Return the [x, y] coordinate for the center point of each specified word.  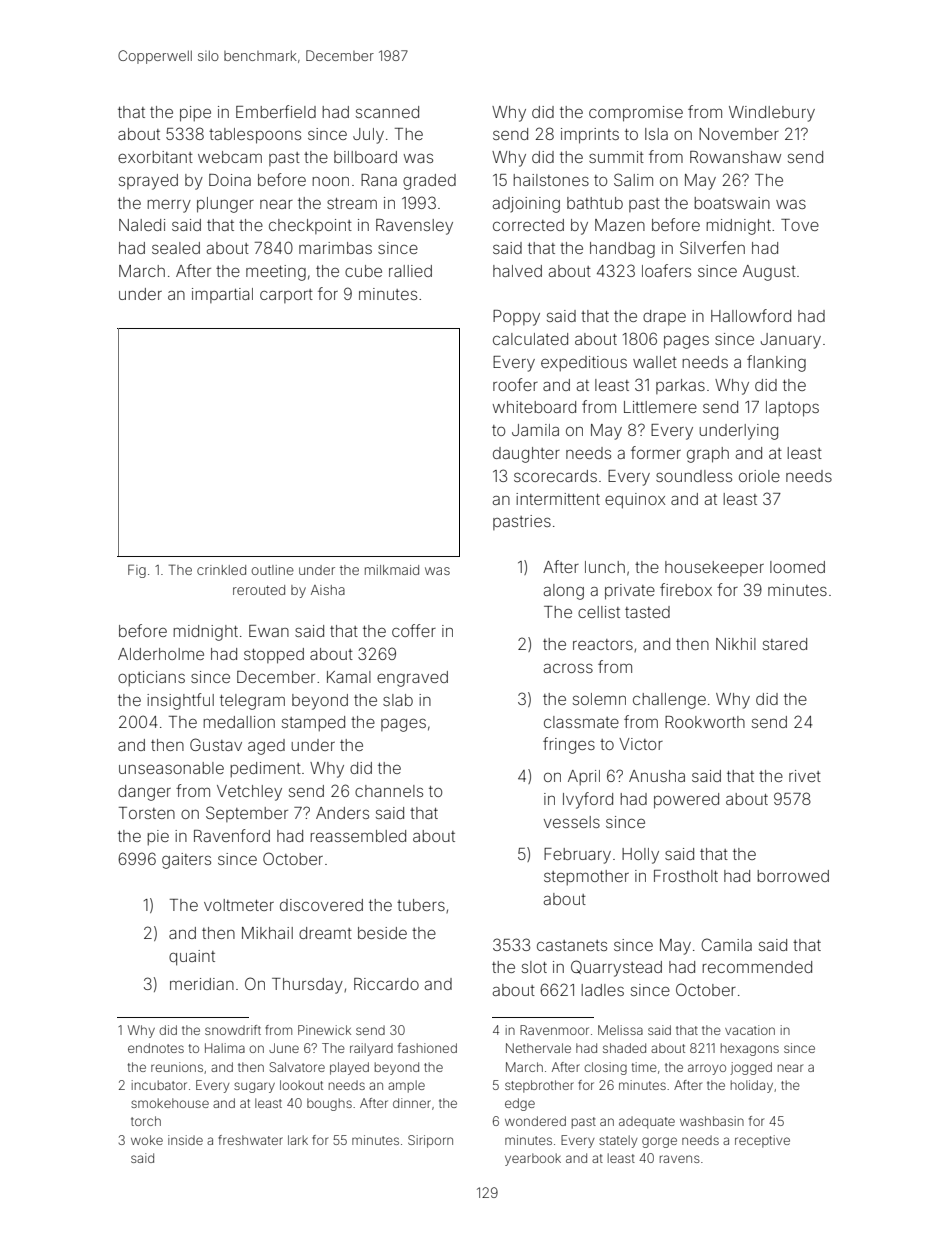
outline [273, 570]
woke [147, 1140]
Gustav [216, 744]
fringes [569, 745]
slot [534, 967]
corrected [528, 225]
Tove [800, 225]
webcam [230, 157]
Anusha [657, 776]
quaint [192, 958]
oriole [759, 476]
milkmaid [392, 570]
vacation [750, 1030]
